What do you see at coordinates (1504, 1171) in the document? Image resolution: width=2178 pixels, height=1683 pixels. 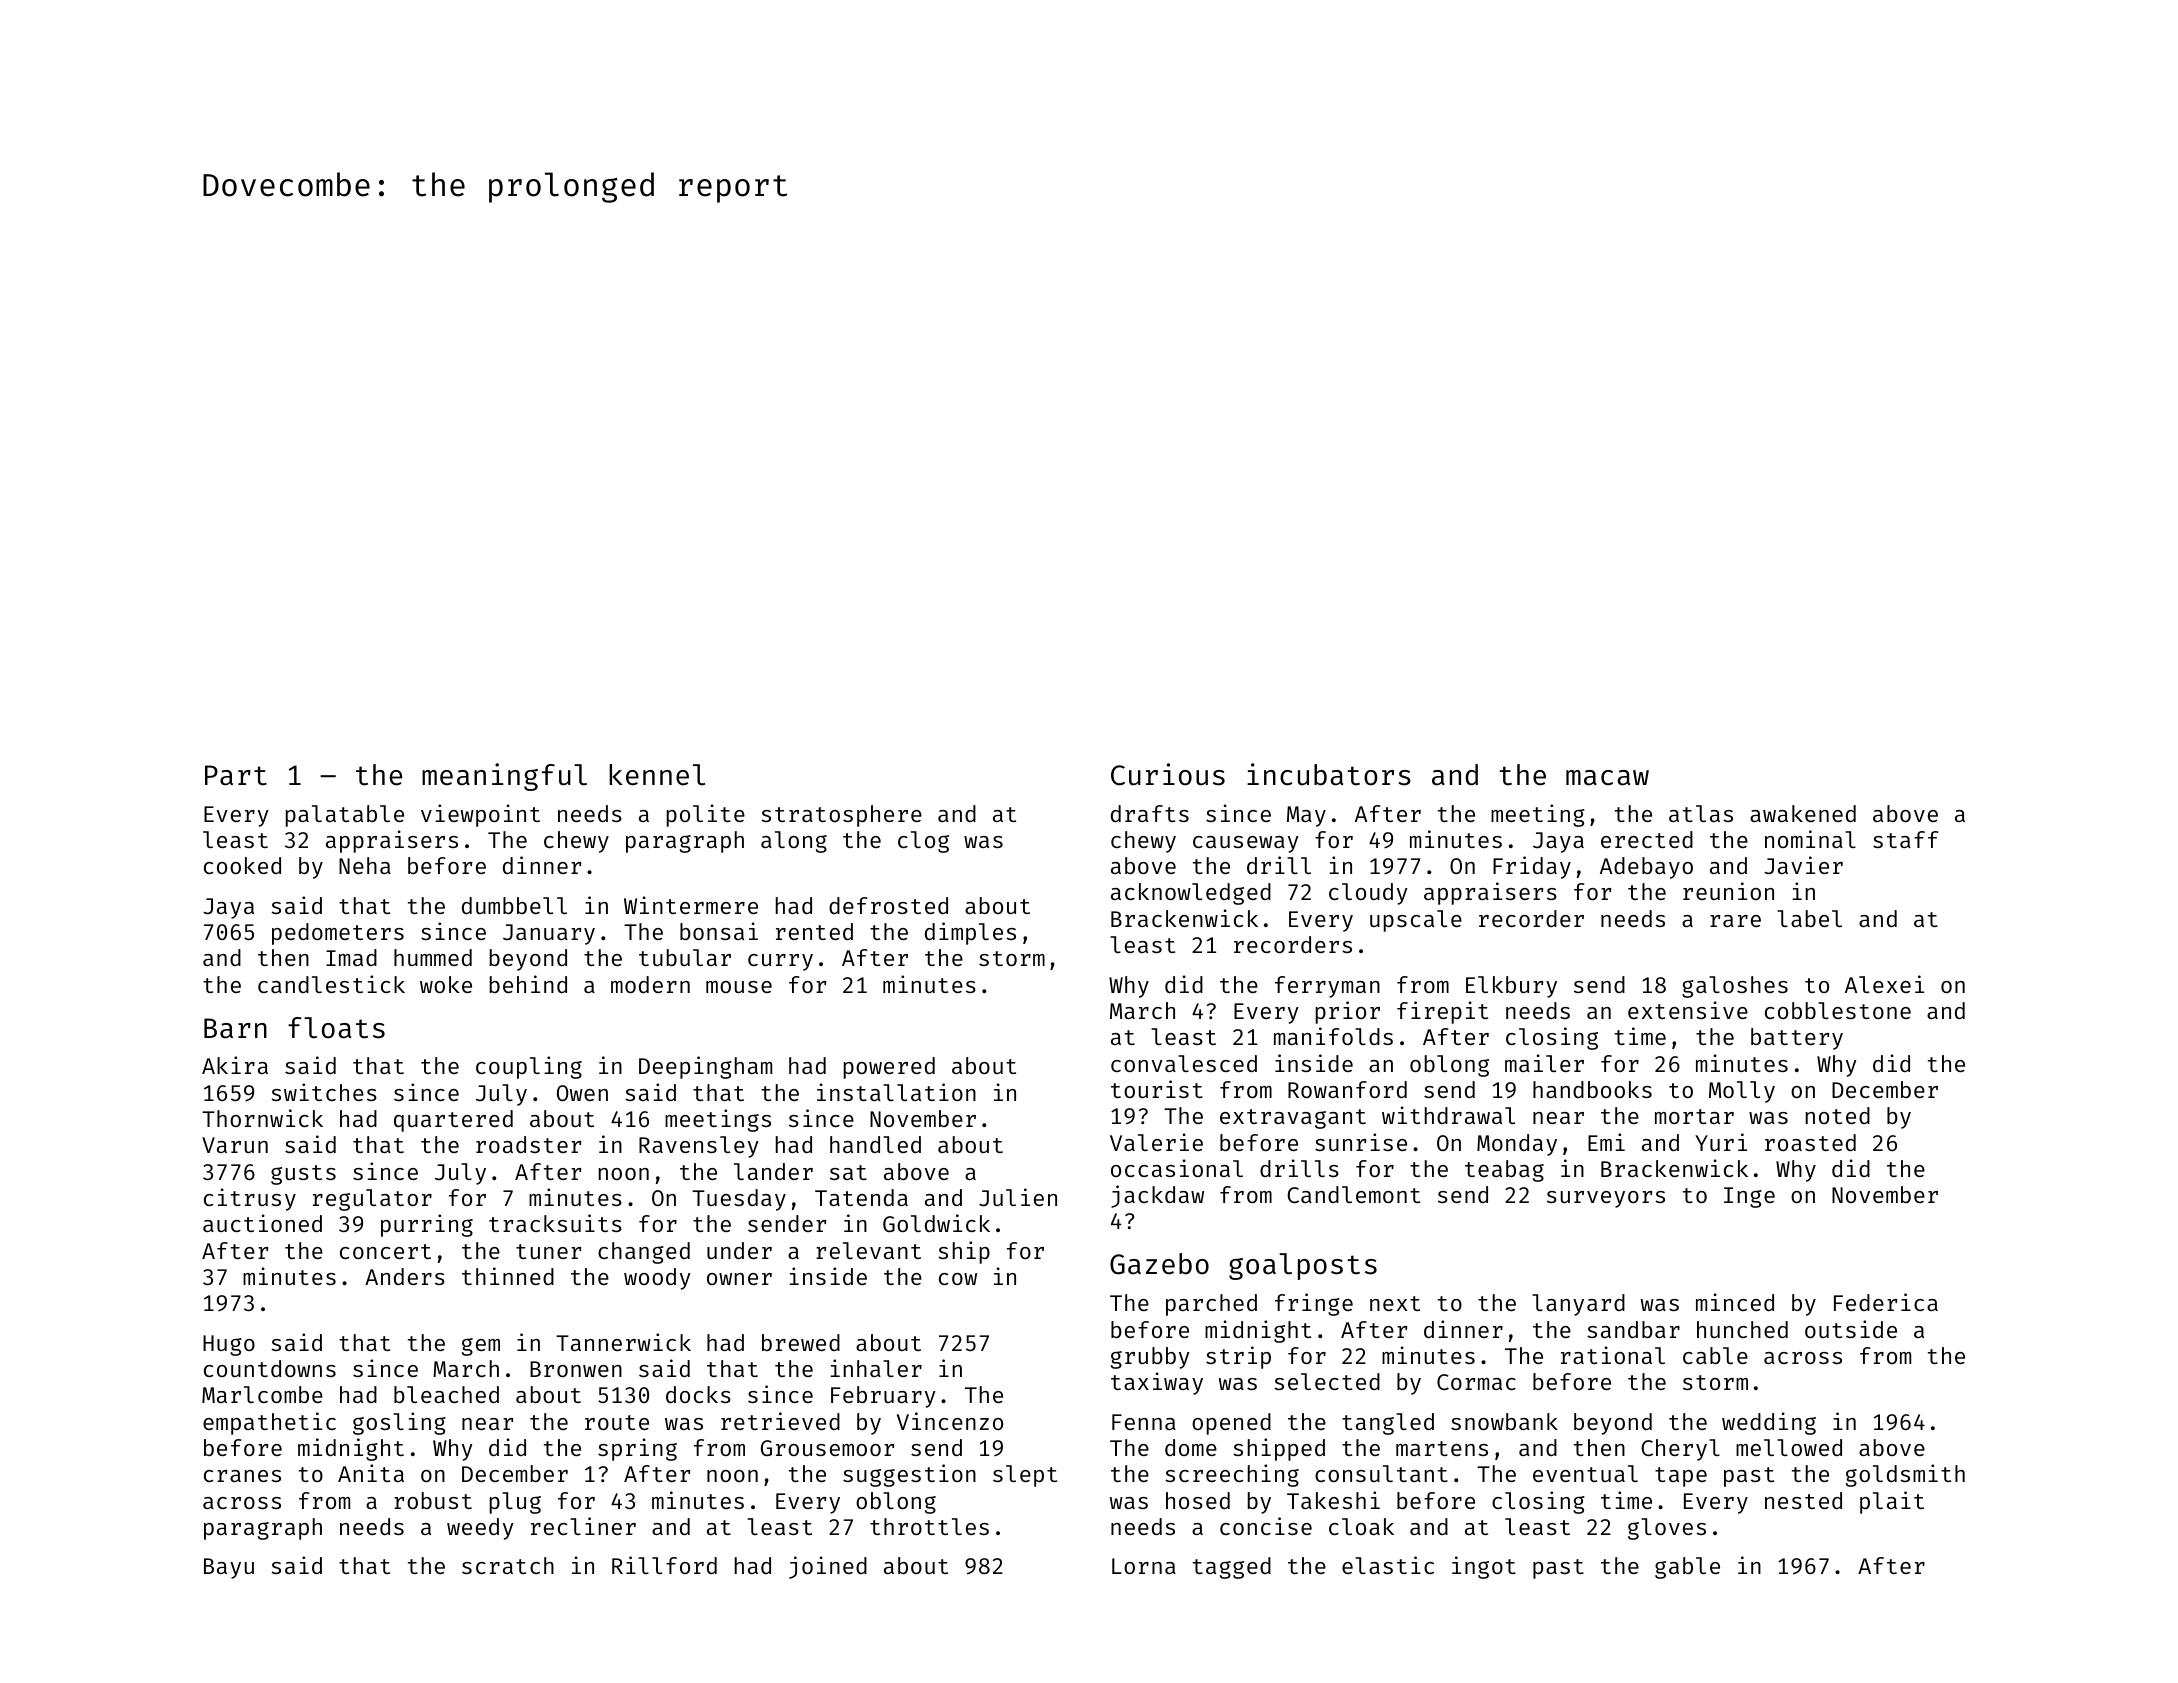 I see `teabag` at bounding box center [1504, 1171].
